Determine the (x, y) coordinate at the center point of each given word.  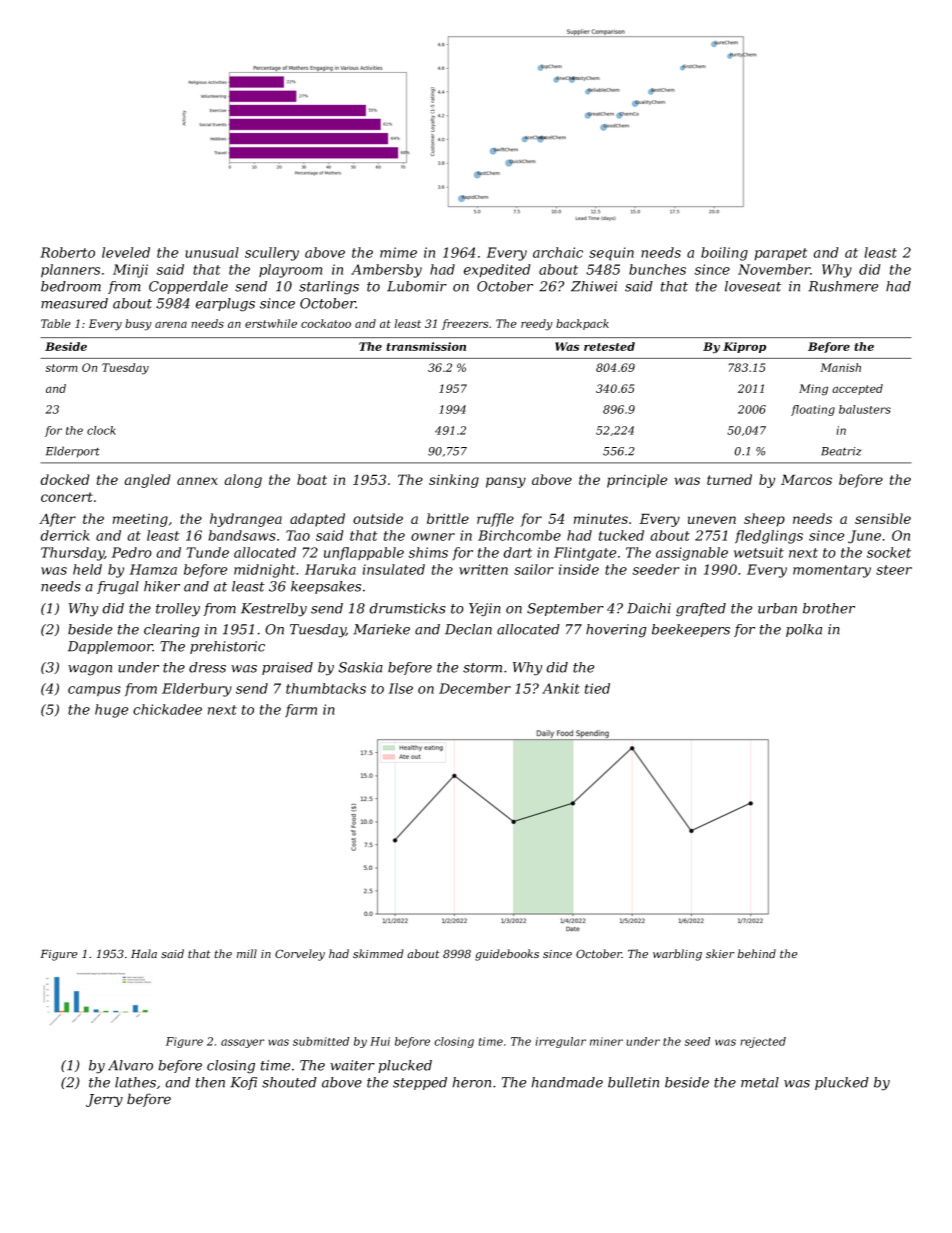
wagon (90, 670)
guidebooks (507, 955)
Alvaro (130, 1065)
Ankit (561, 688)
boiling (724, 254)
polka (804, 630)
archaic (558, 252)
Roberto (67, 252)
